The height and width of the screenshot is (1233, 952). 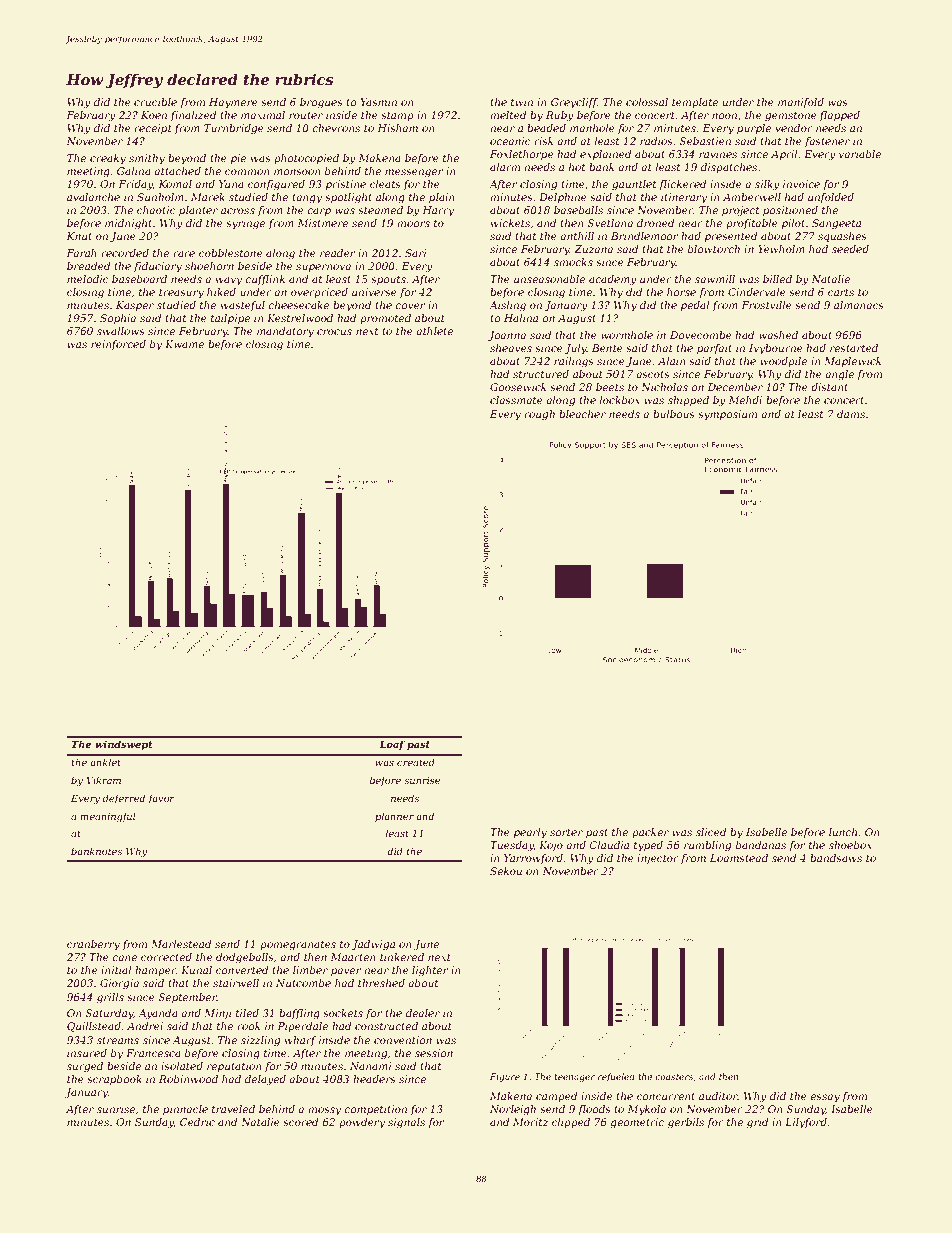 I want to click on melodic, so click(x=88, y=279).
